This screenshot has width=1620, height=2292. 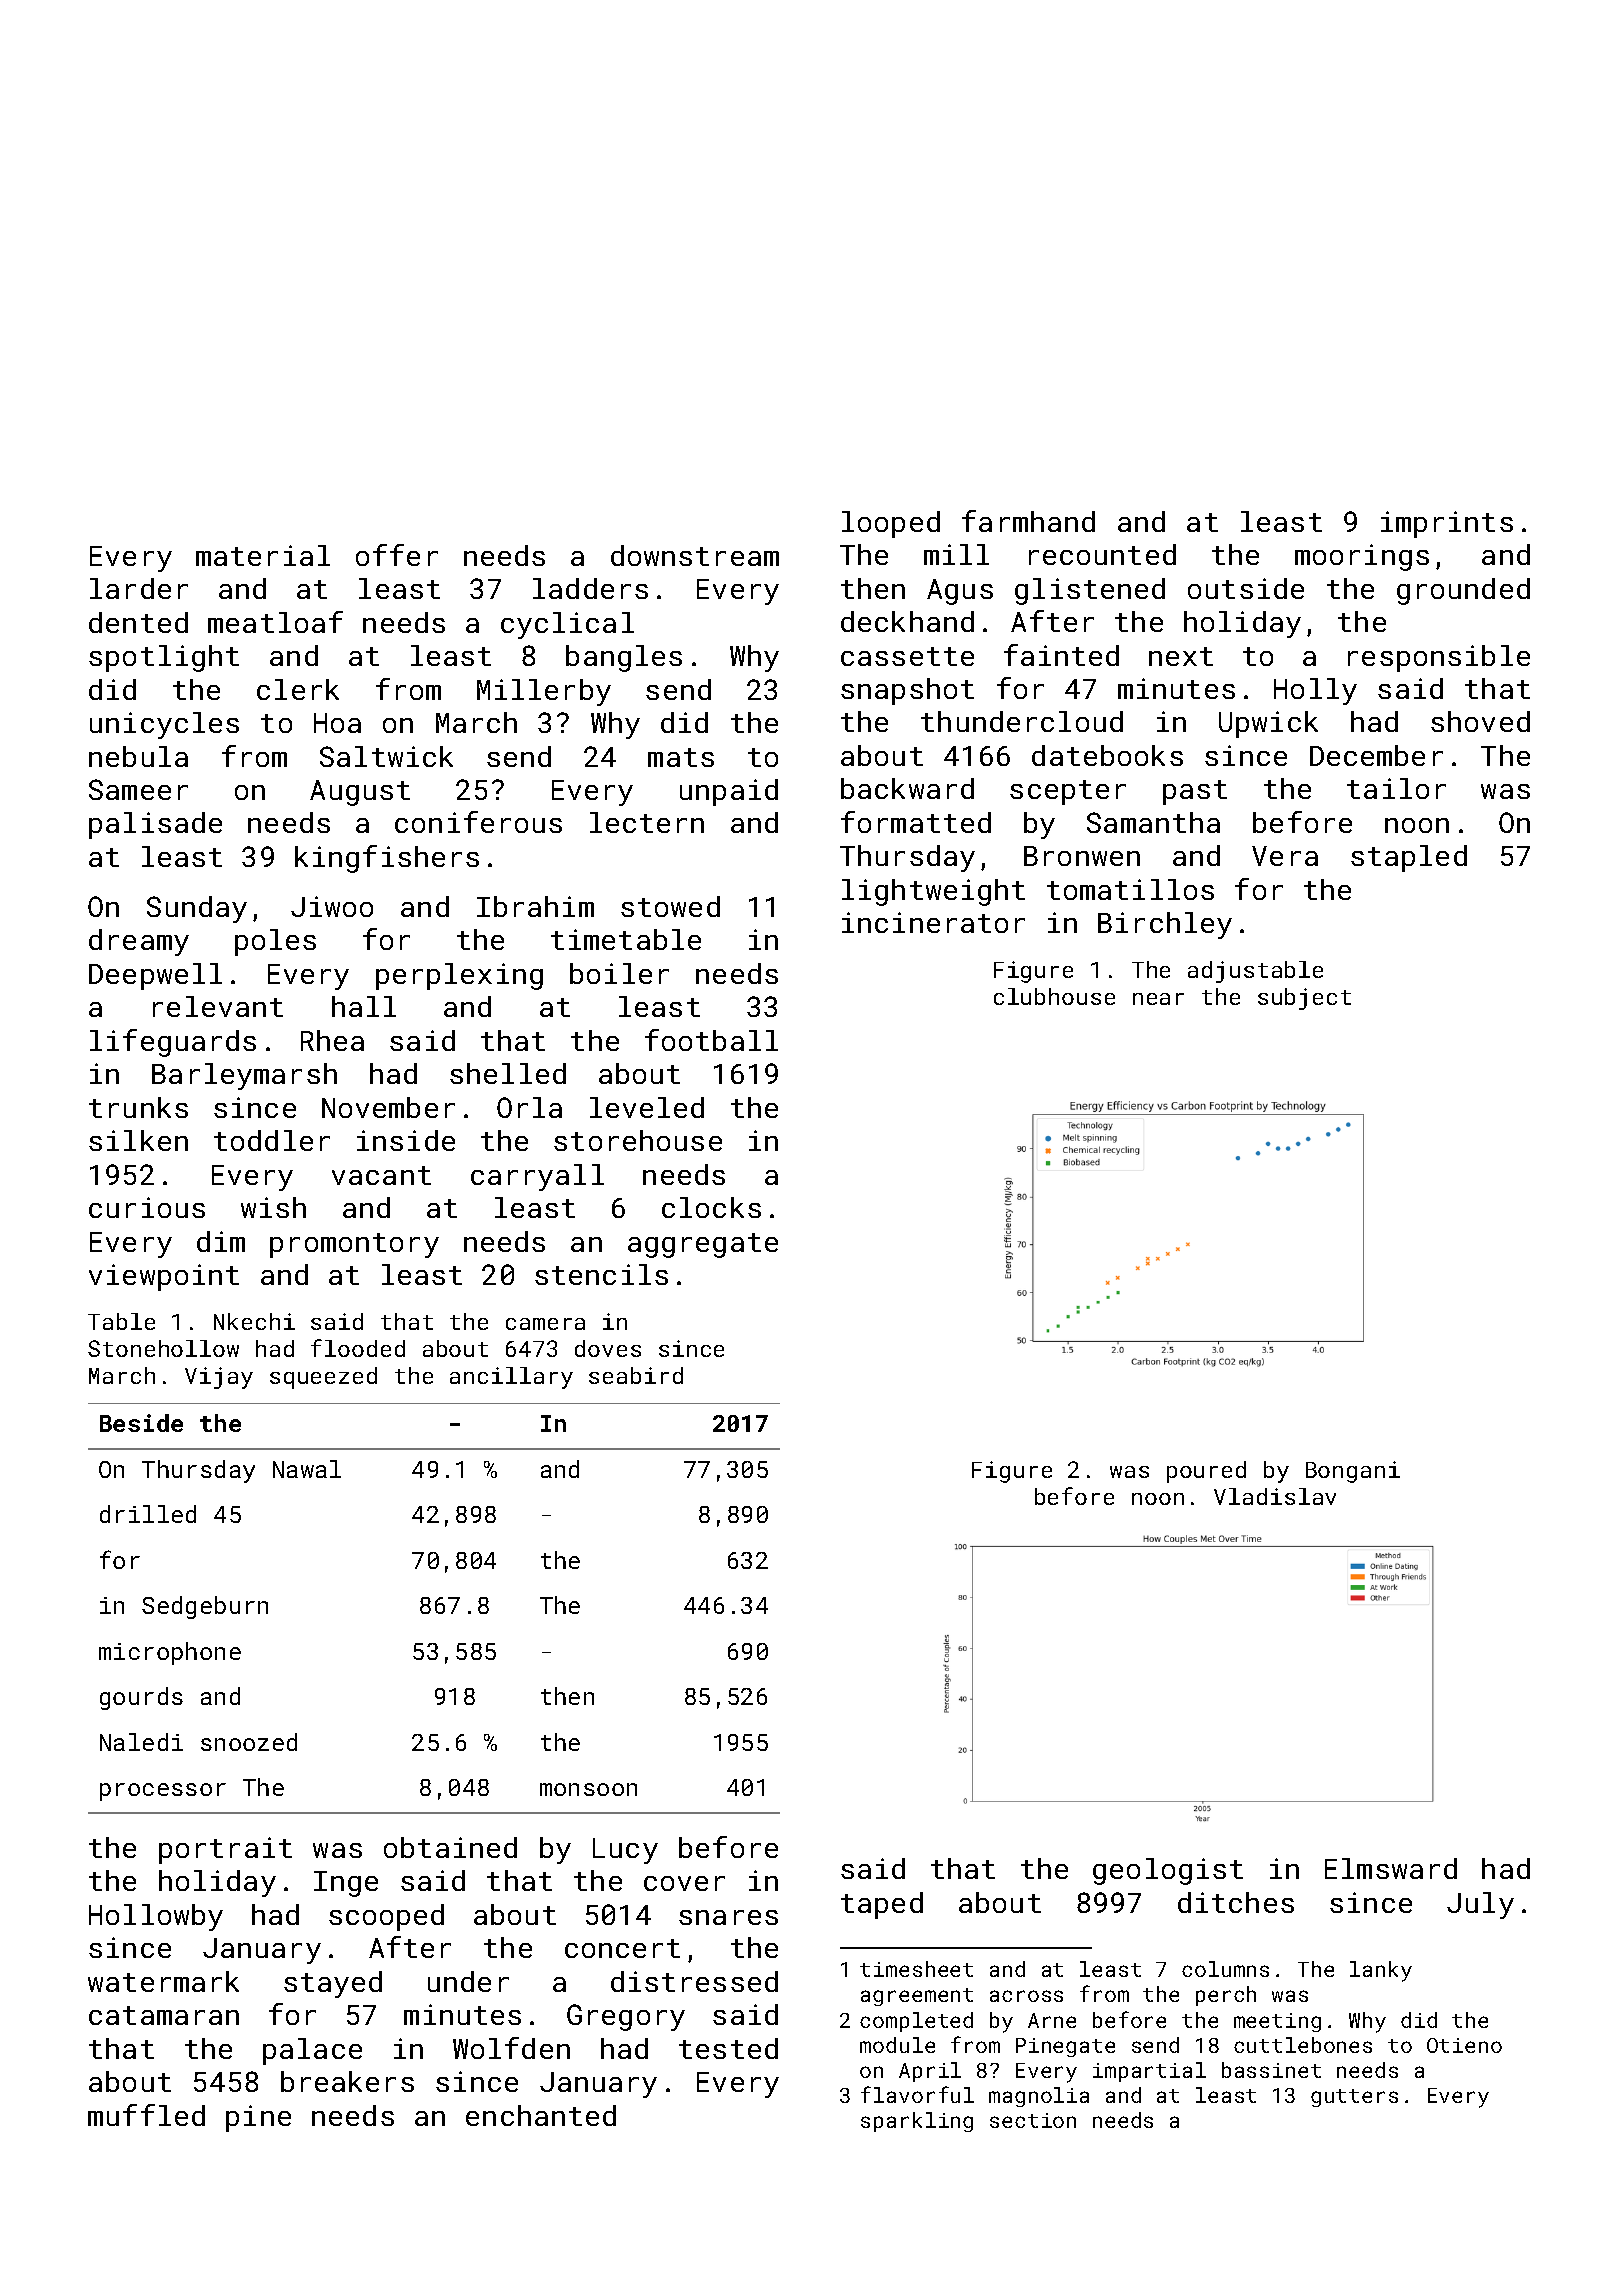 What do you see at coordinates (1158, 999) in the screenshot?
I see `near` at bounding box center [1158, 999].
